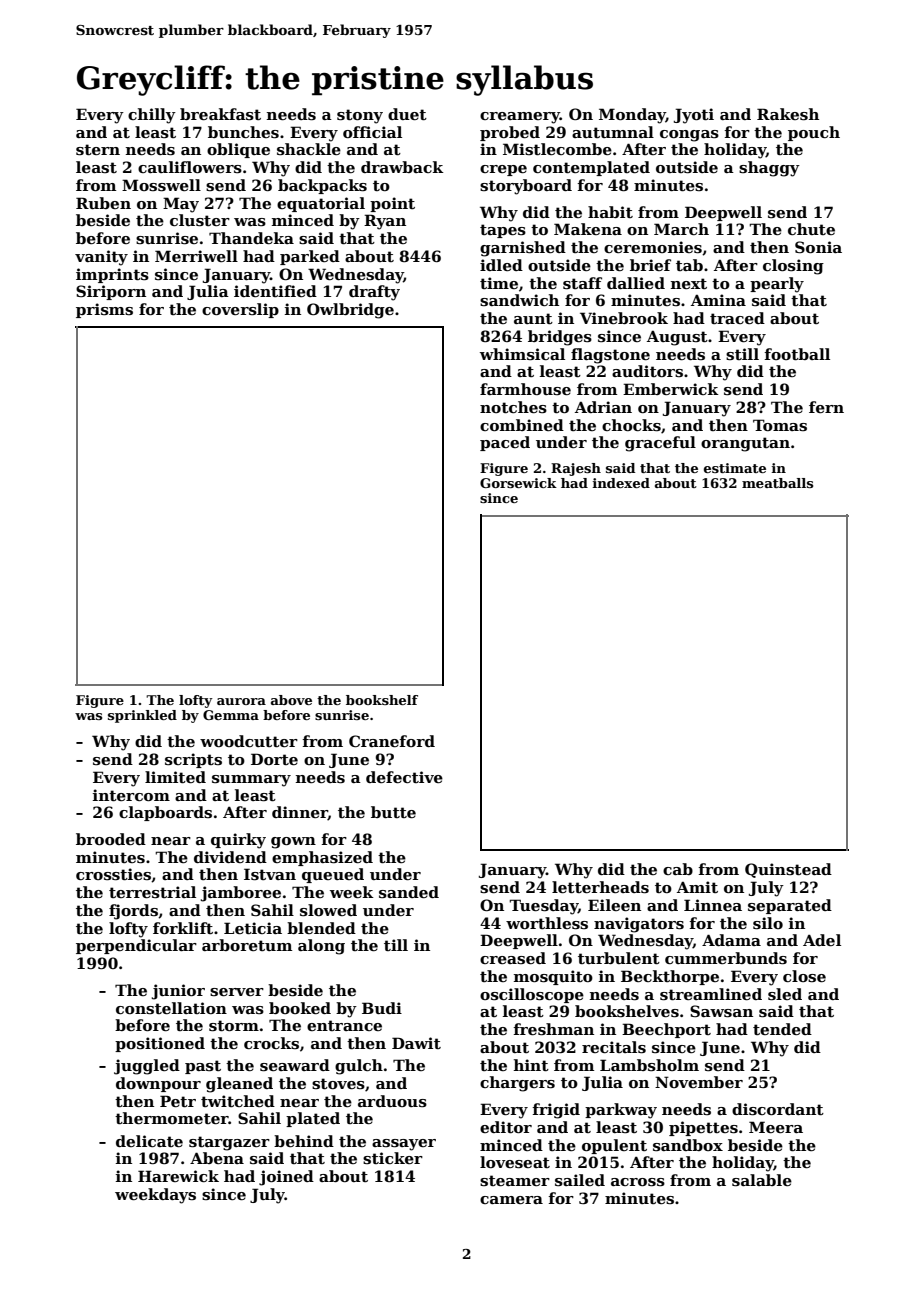 The width and height of the image is (924, 1314). I want to click on prisms, so click(104, 310).
